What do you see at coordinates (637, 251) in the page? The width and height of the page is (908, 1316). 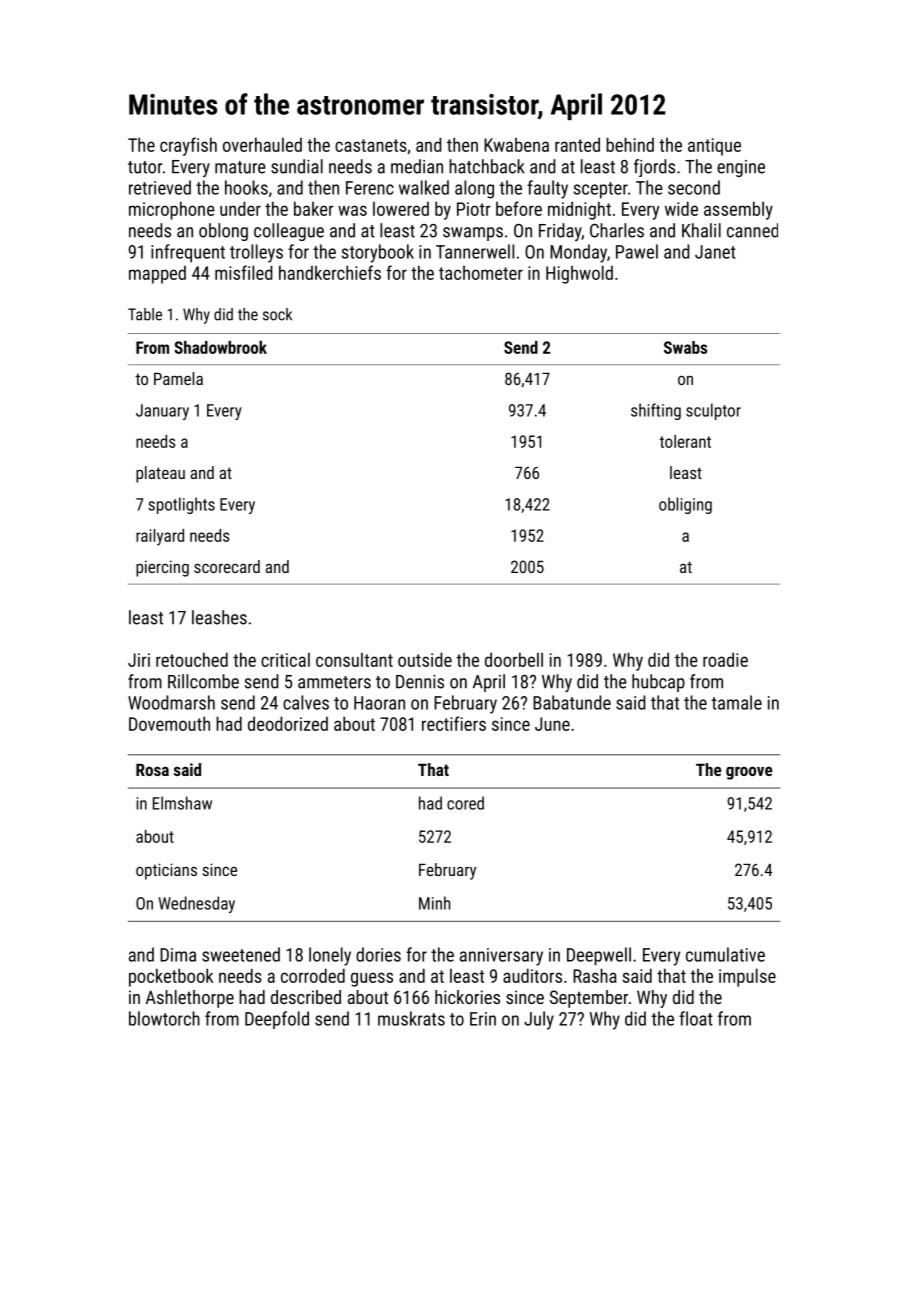 I see `Pawel` at bounding box center [637, 251].
